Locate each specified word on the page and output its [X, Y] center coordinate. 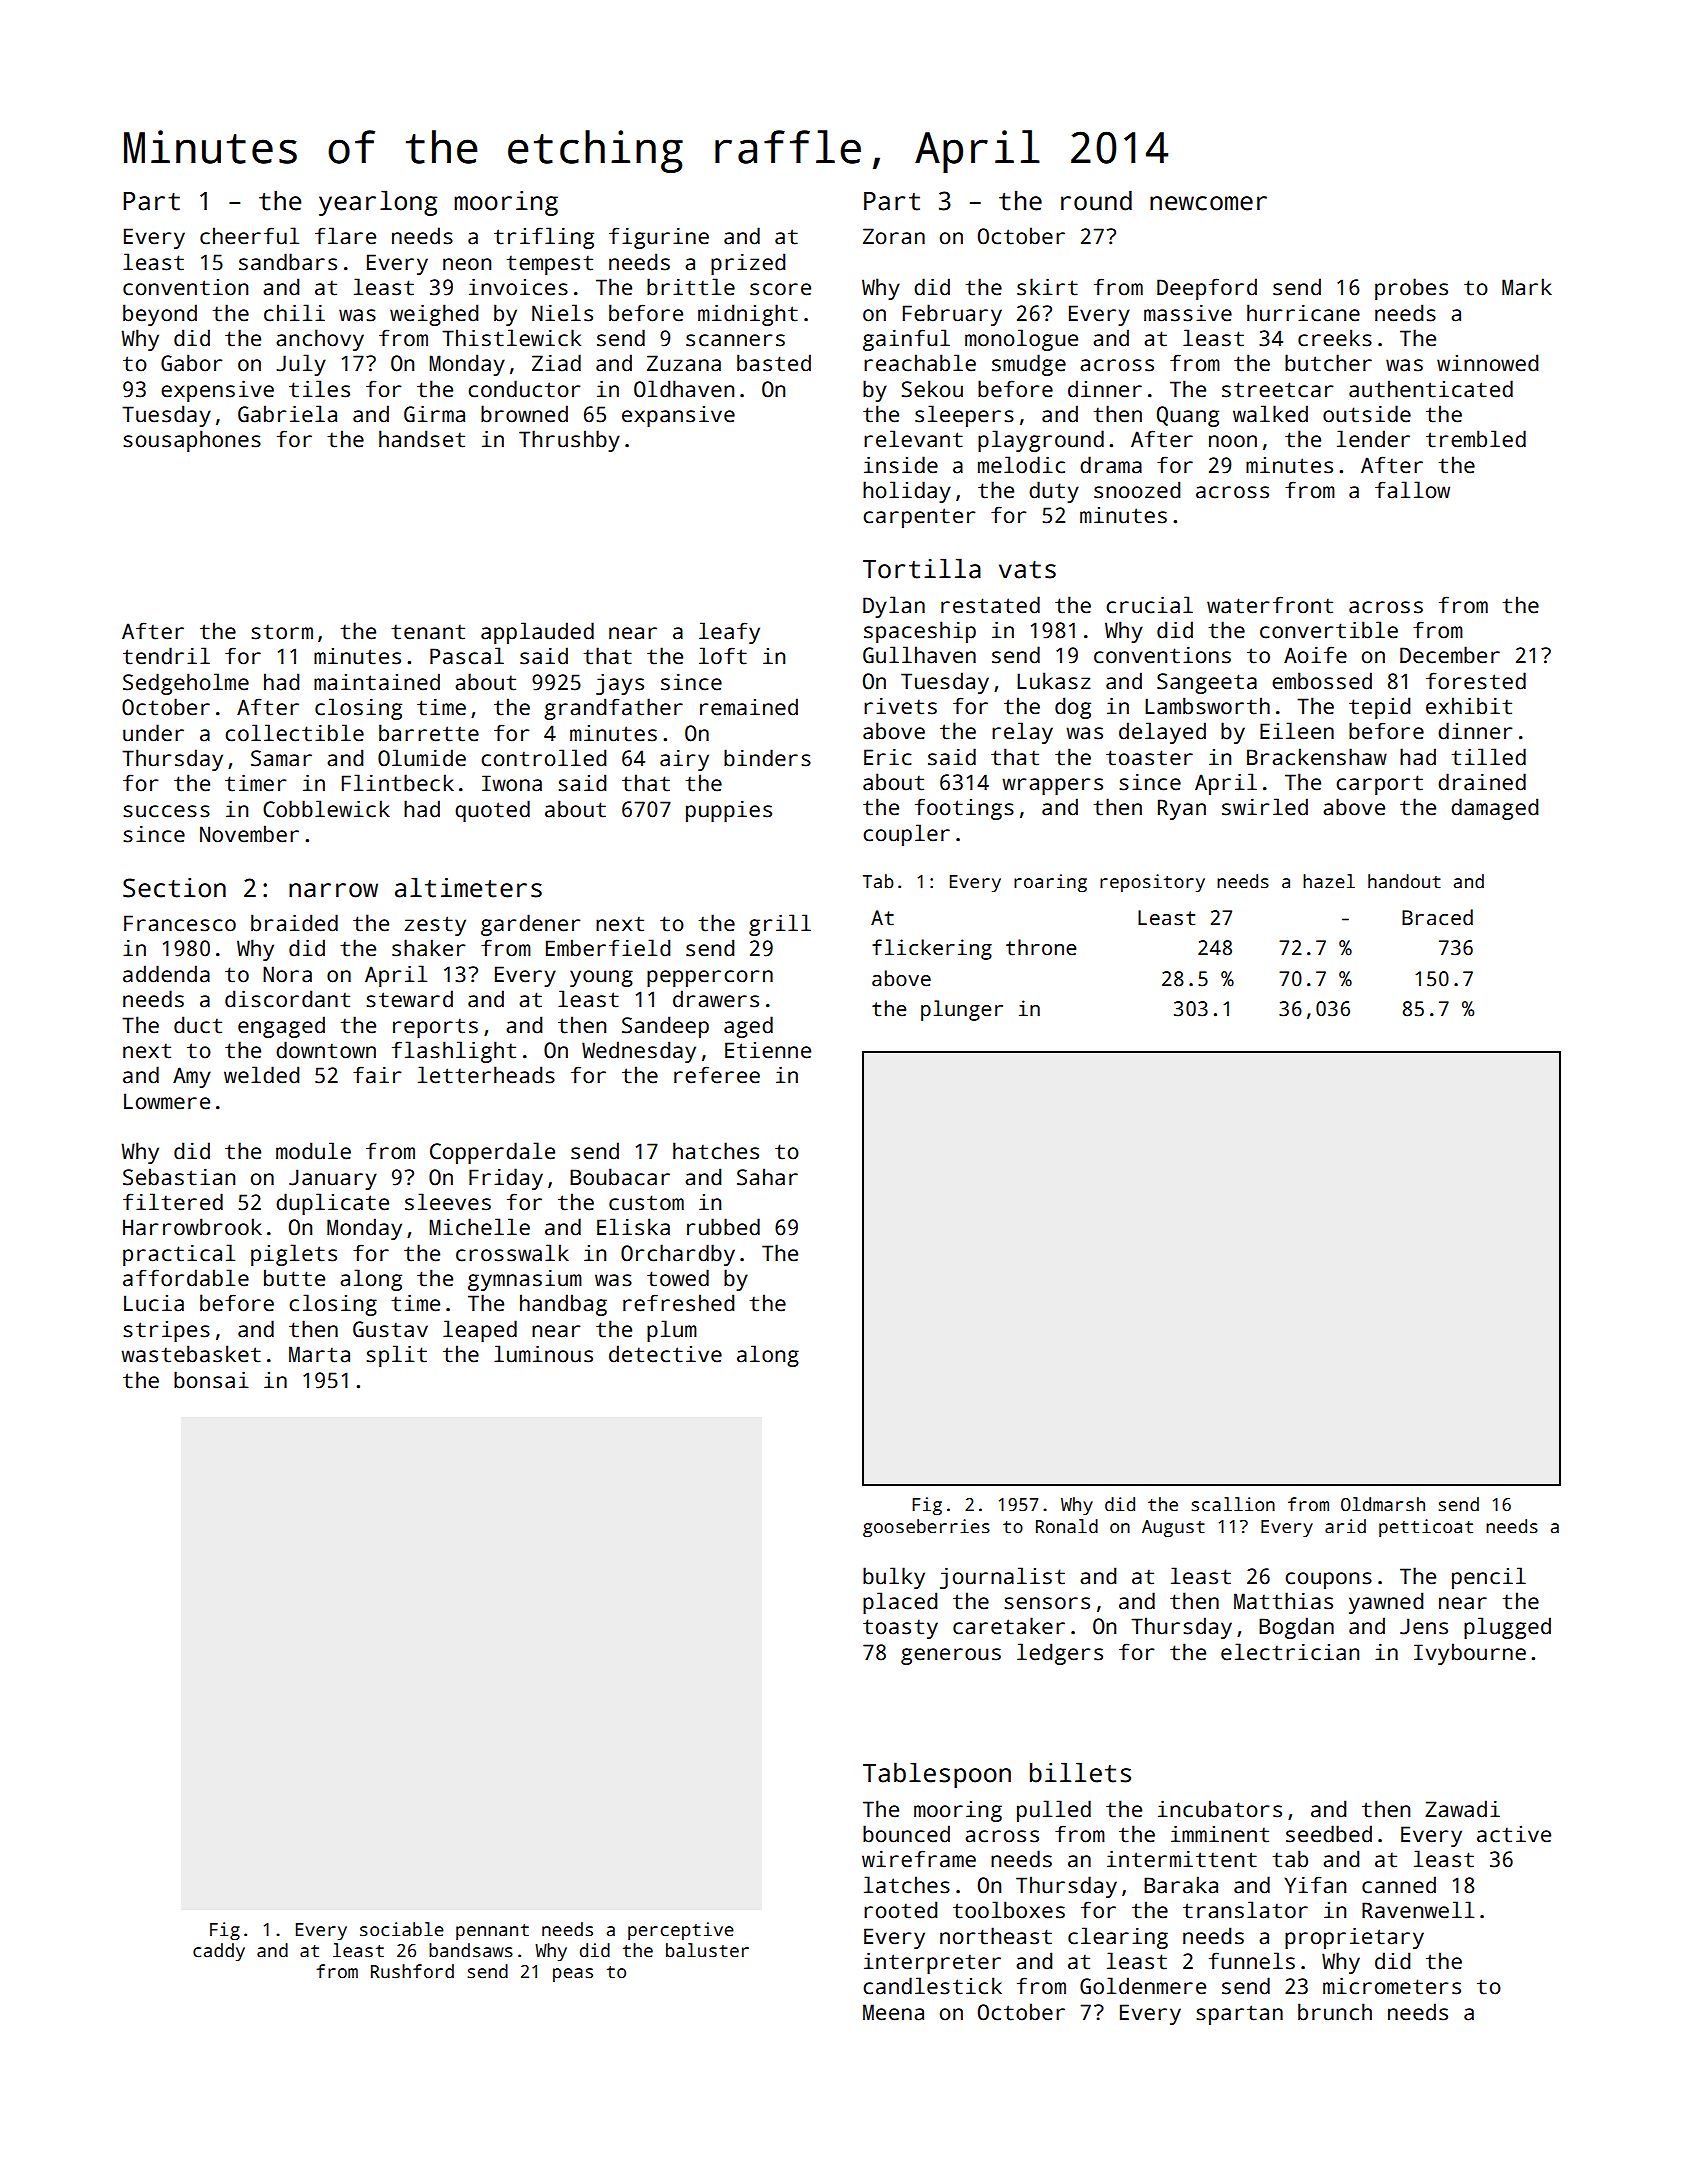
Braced [1437, 917]
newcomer [1208, 203]
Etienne [768, 1050]
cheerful [249, 236]
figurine [659, 238]
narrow [333, 890]
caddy [219, 1952]
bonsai [211, 1380]
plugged [1507, 1628]
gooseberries [926, 1528]
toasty [900, 1629]
